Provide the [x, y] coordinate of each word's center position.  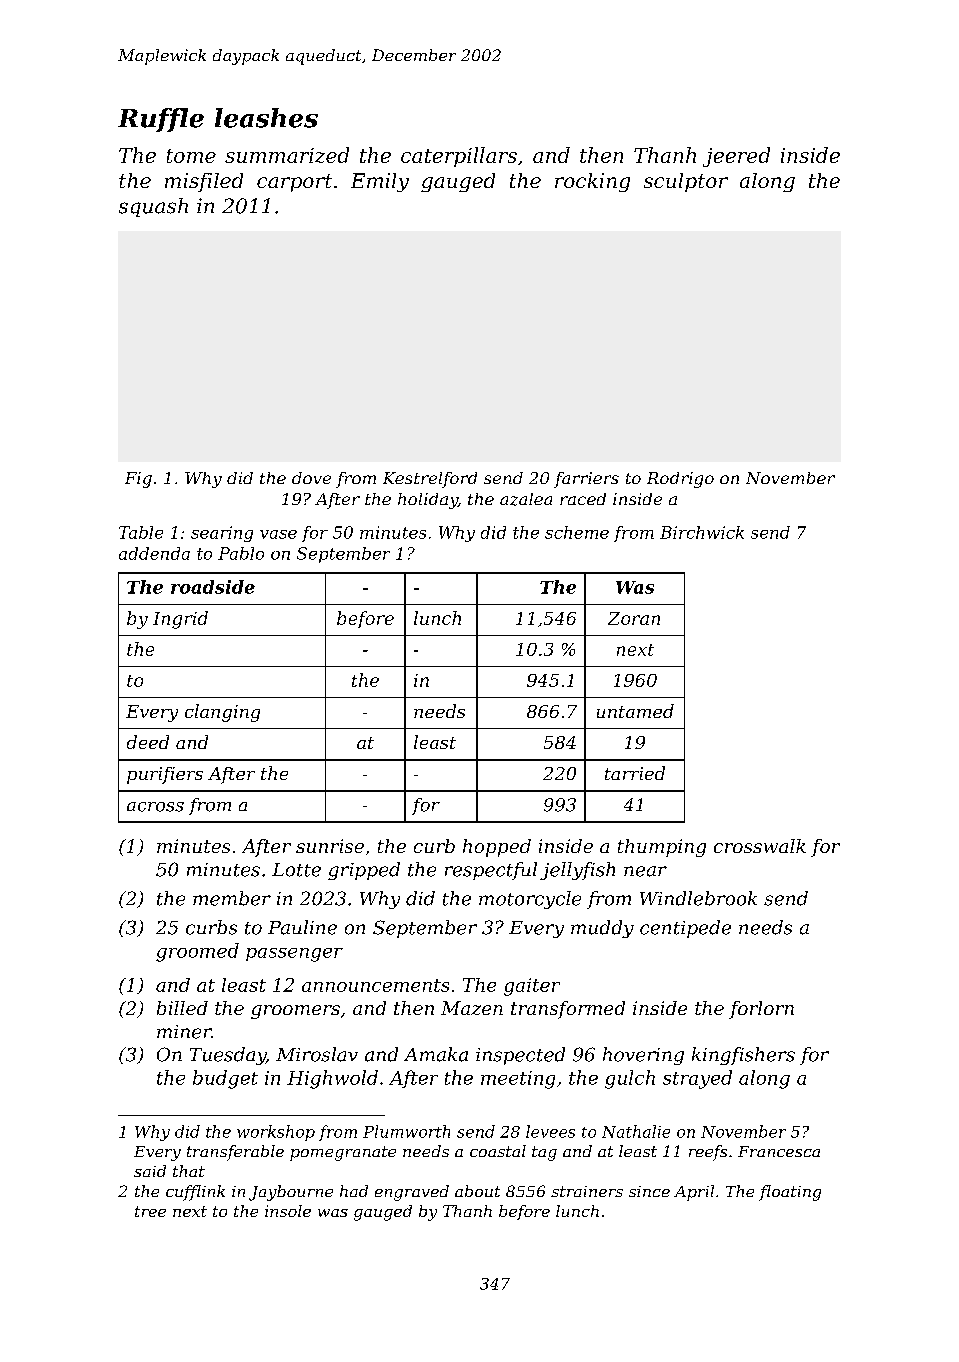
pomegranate [343, 1153]
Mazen [472, 1008]
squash [153, 207]
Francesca [779, 1151]
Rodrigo [680, 480]
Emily [380, 182]
